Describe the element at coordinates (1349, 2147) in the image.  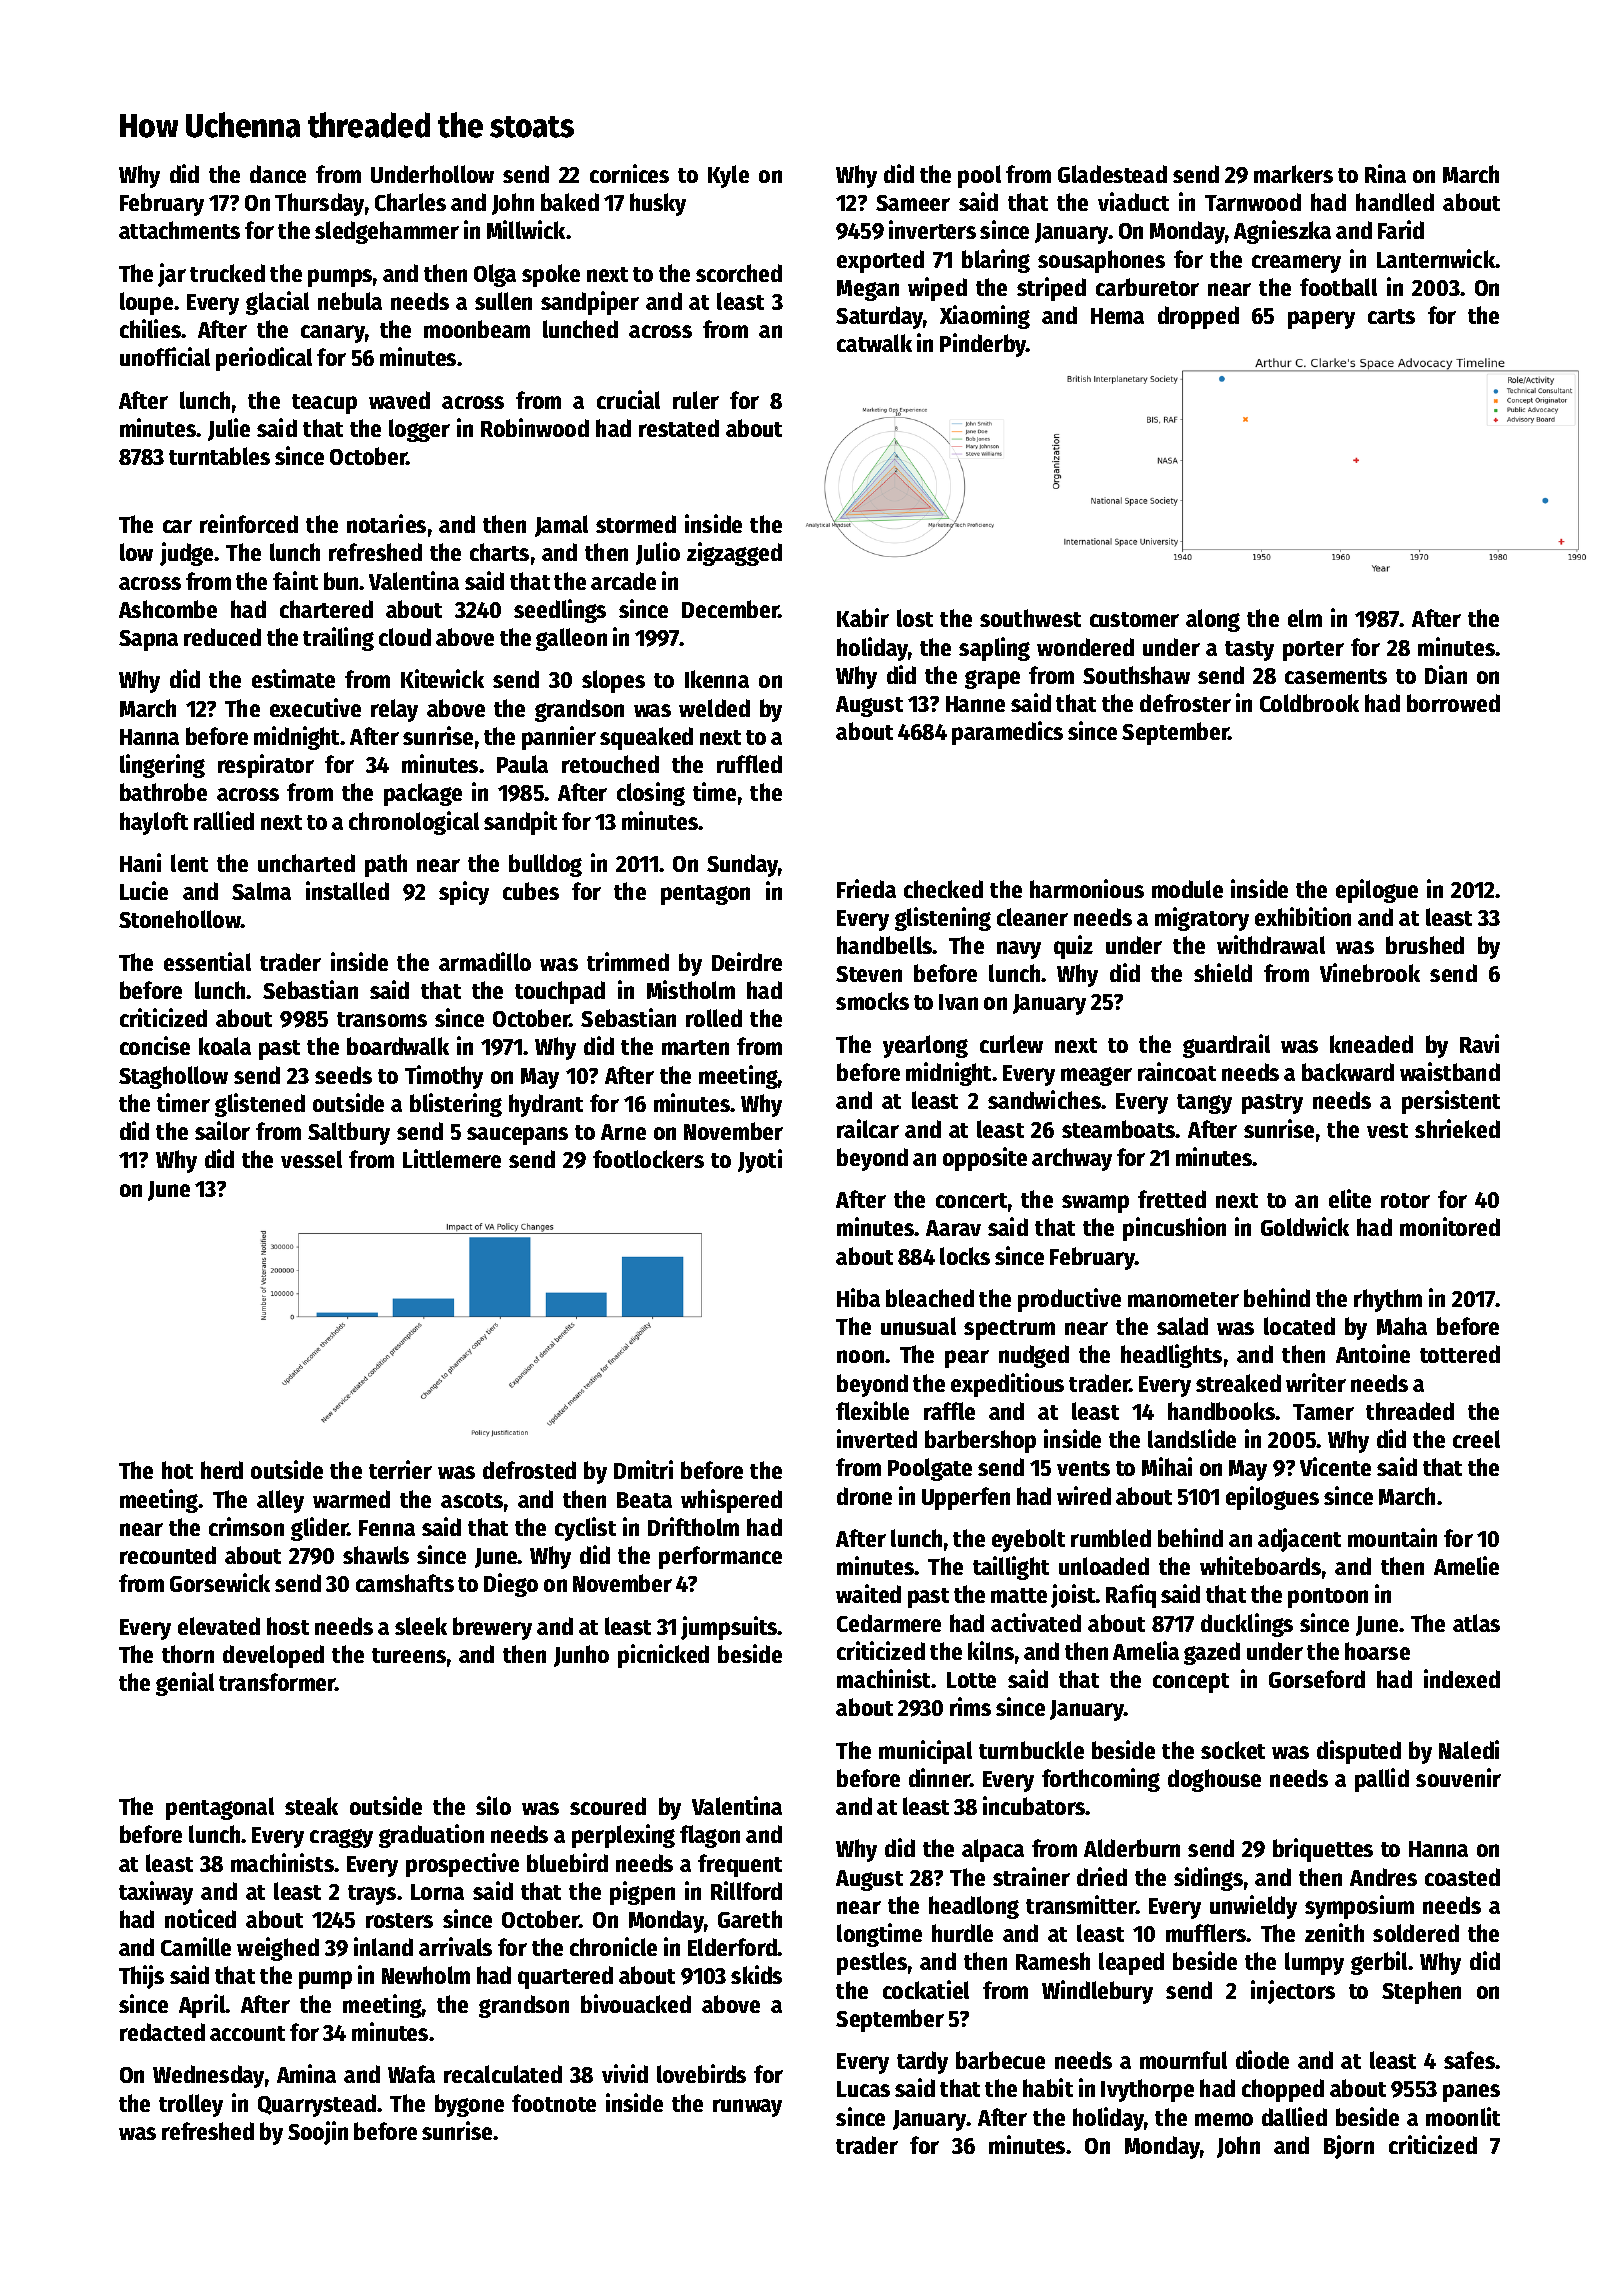
I see `Bjorn` at that location.
